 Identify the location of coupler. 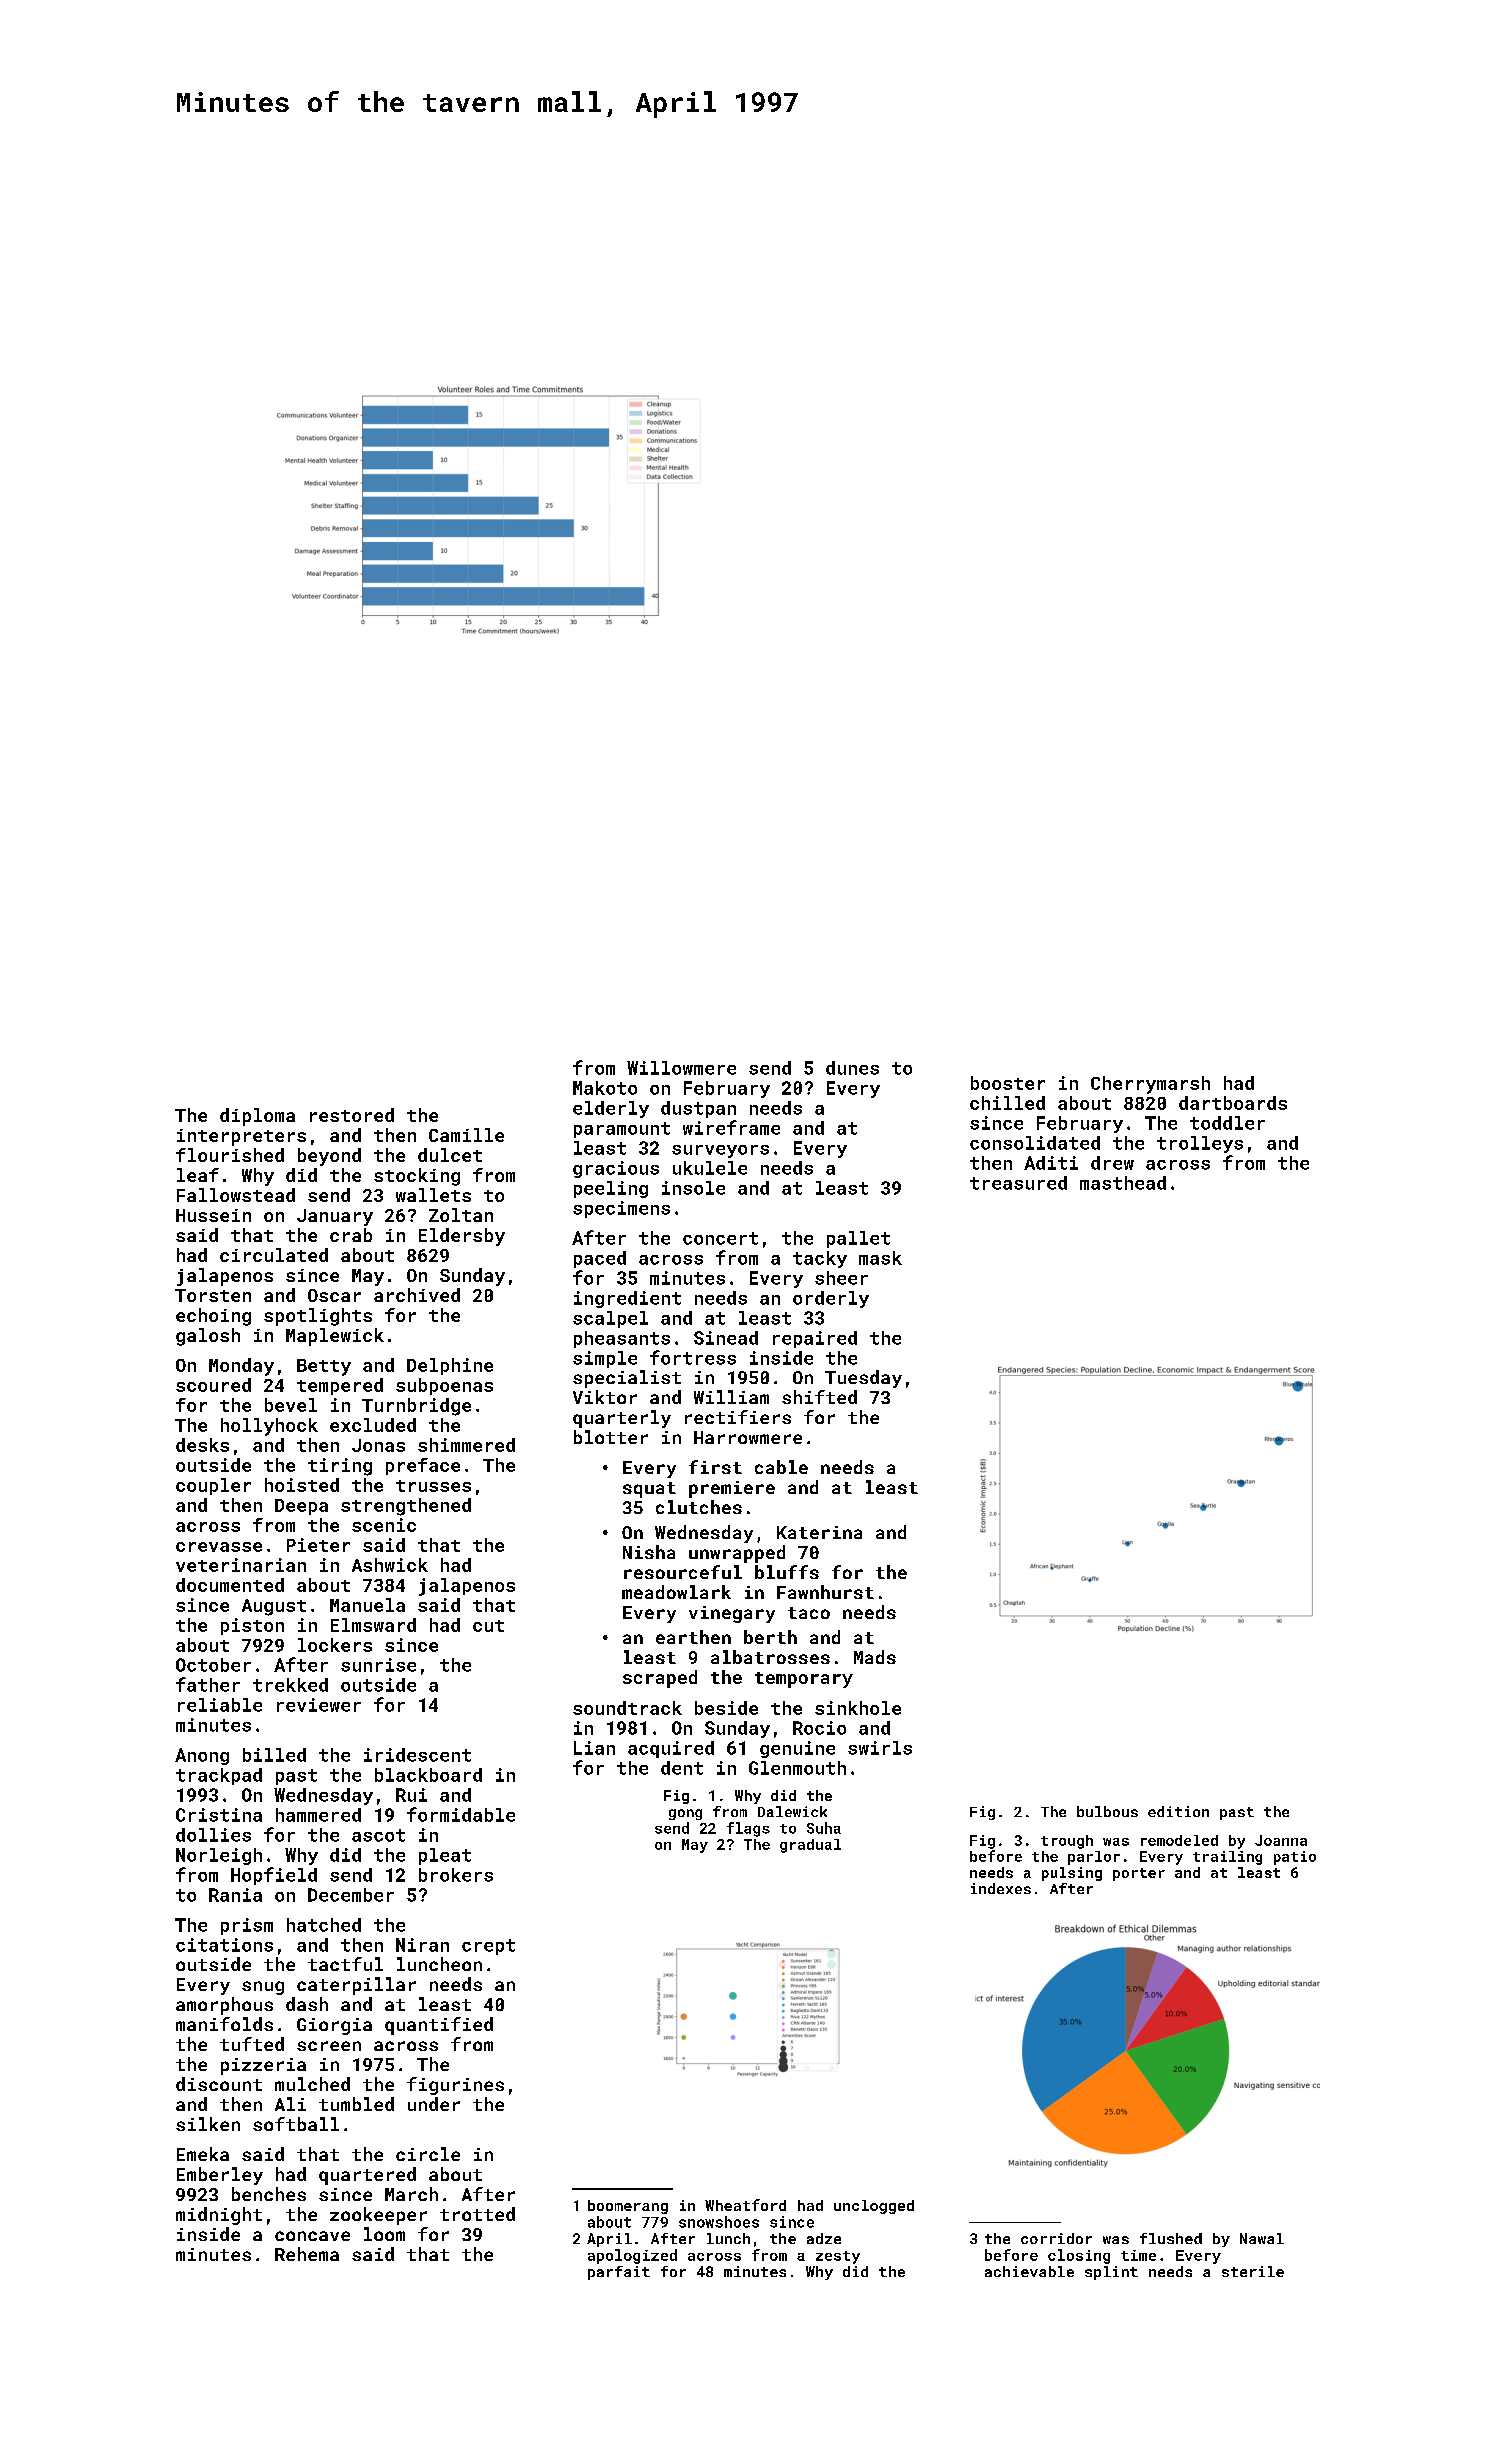
(213, 1486).
